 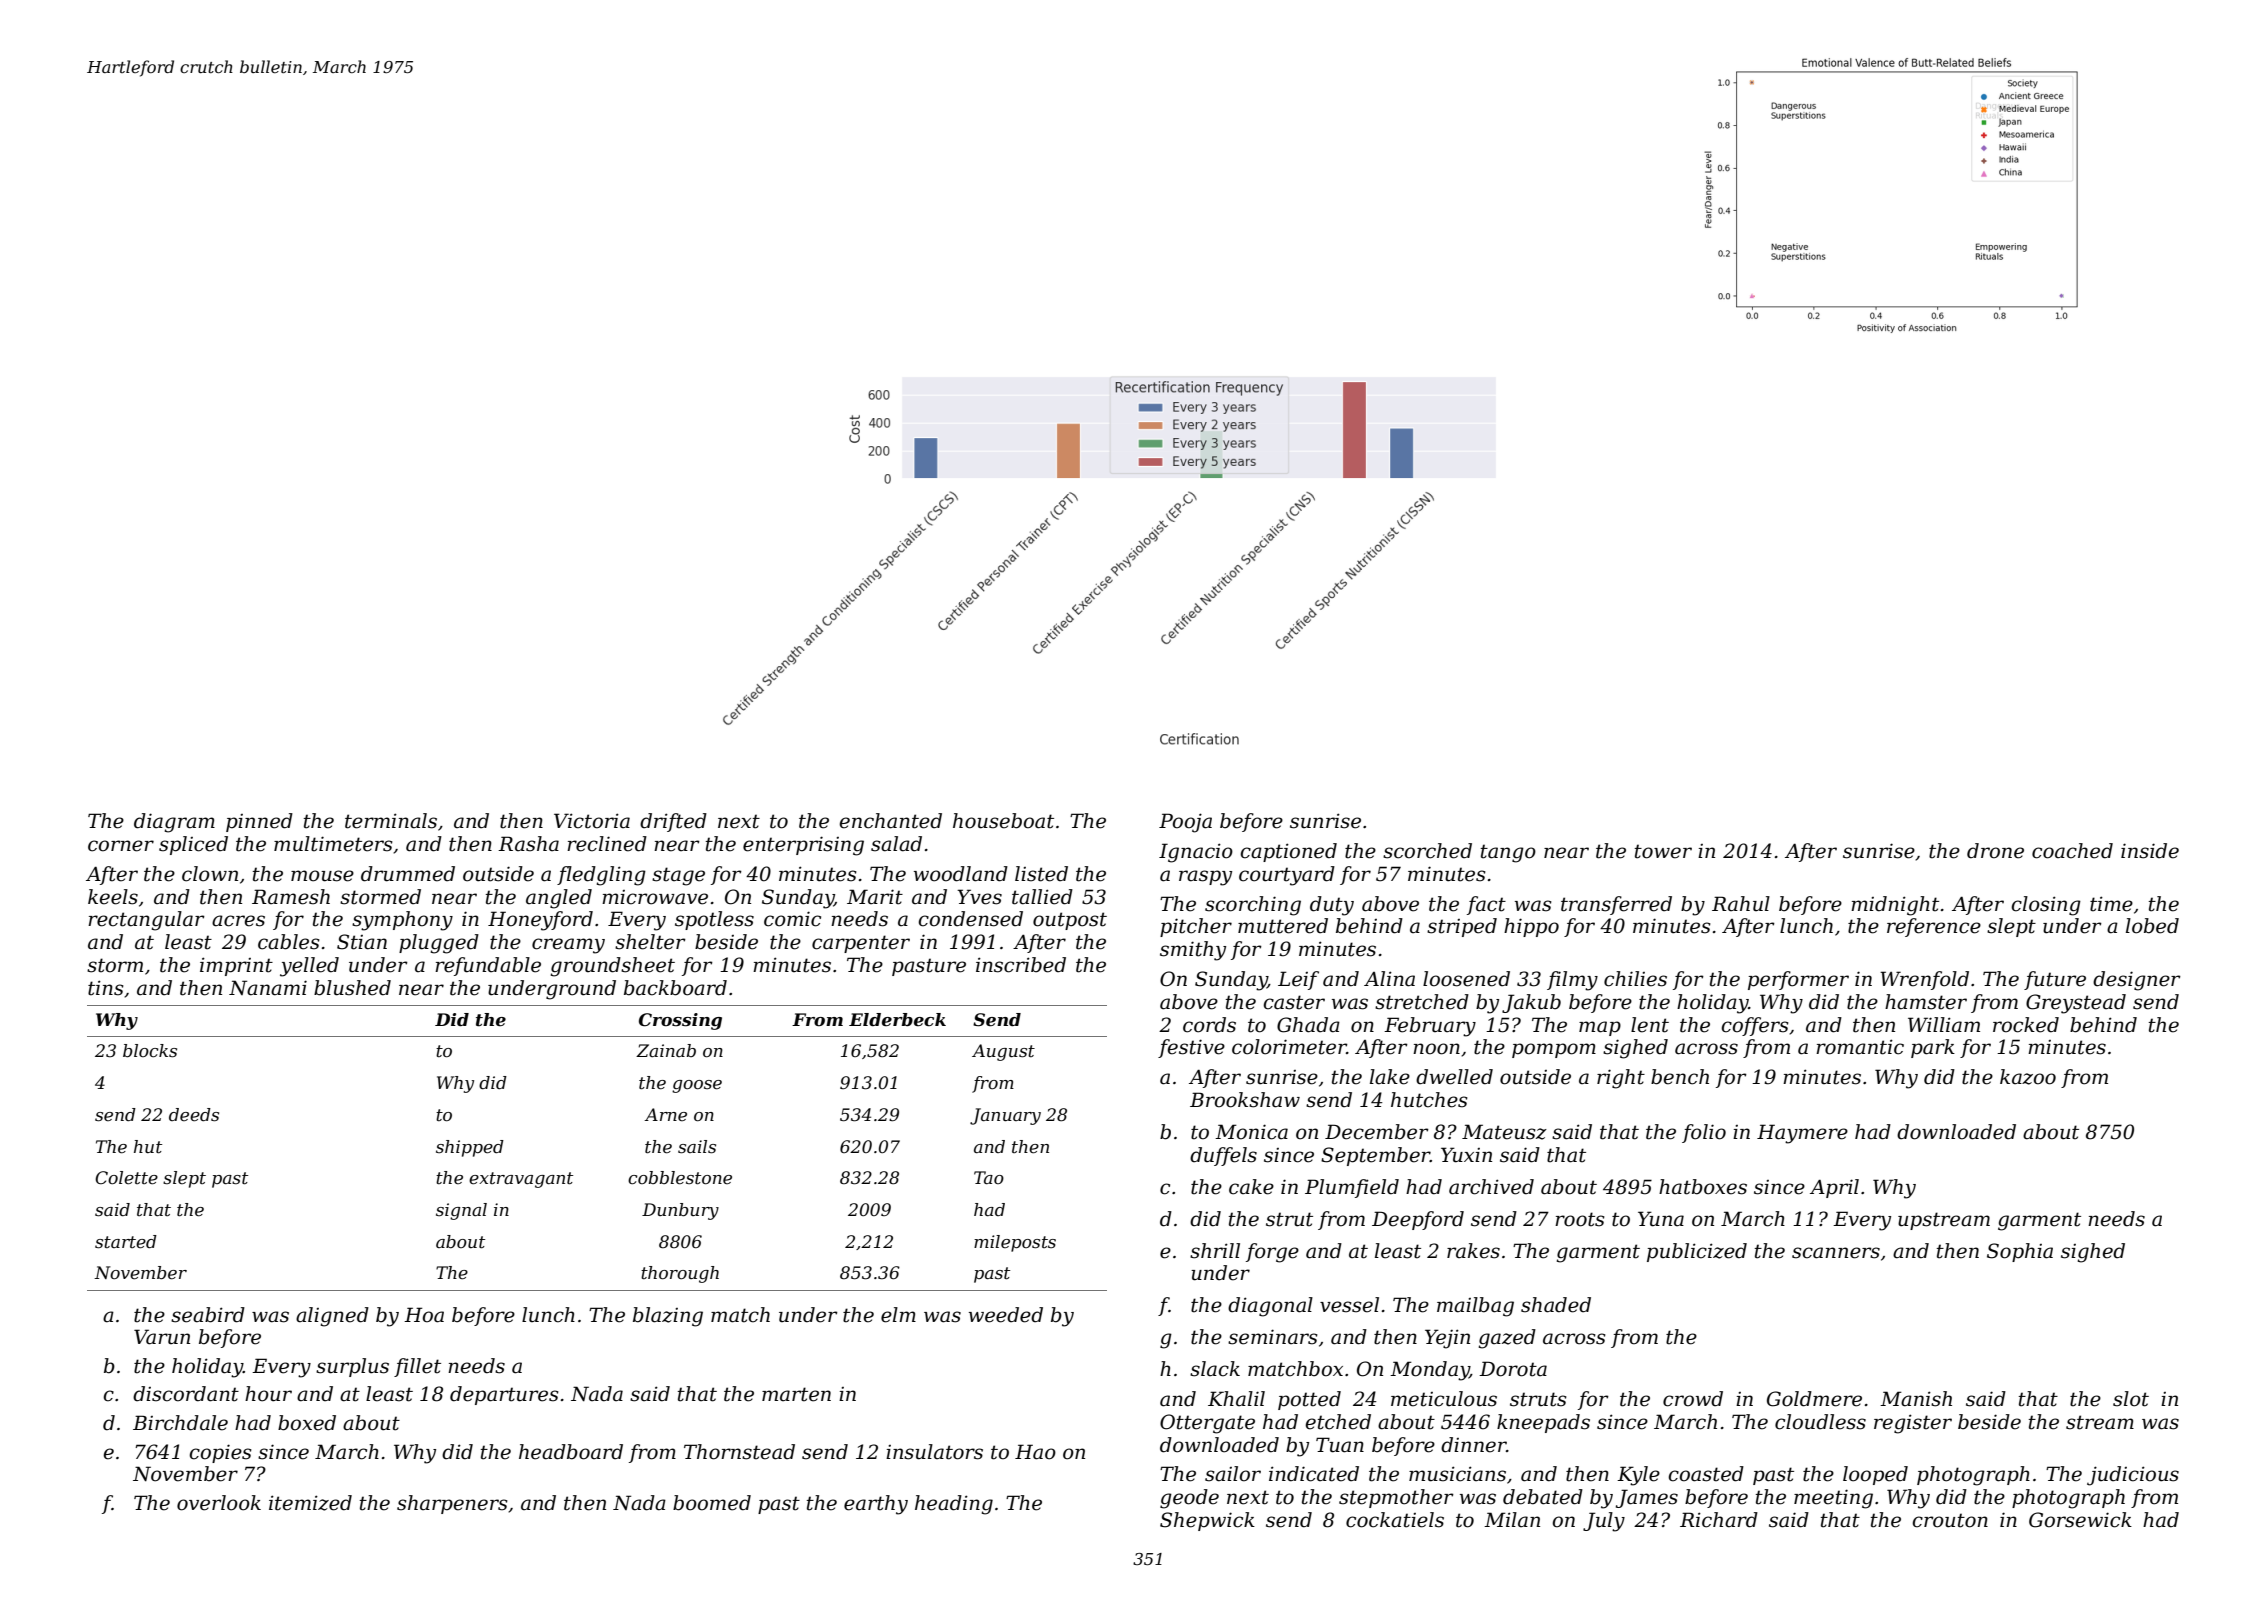 What do you see at coordinates (259, 822) in the image?
I see `pinned` at bounding box center [259, 822].
